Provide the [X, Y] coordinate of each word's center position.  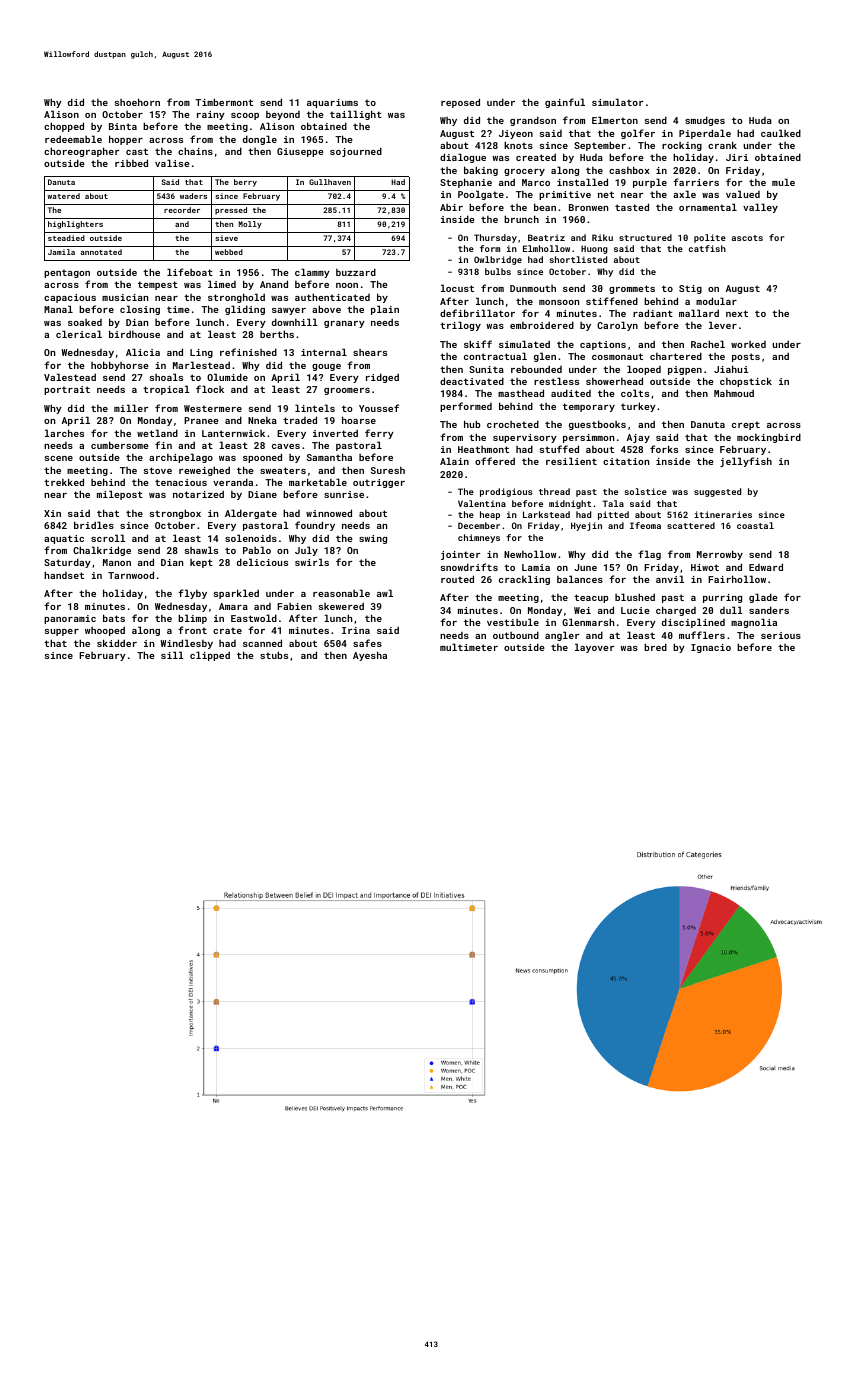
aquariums [332, 103]
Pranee [201, 420]
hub [472, 424]
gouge [326, 367]
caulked [781, 133]
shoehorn [137, 102]
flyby [192, 594]
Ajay [638, 438]
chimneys [479, 538]
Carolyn [617, 326]
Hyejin [586, 526]
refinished [248, 352]
